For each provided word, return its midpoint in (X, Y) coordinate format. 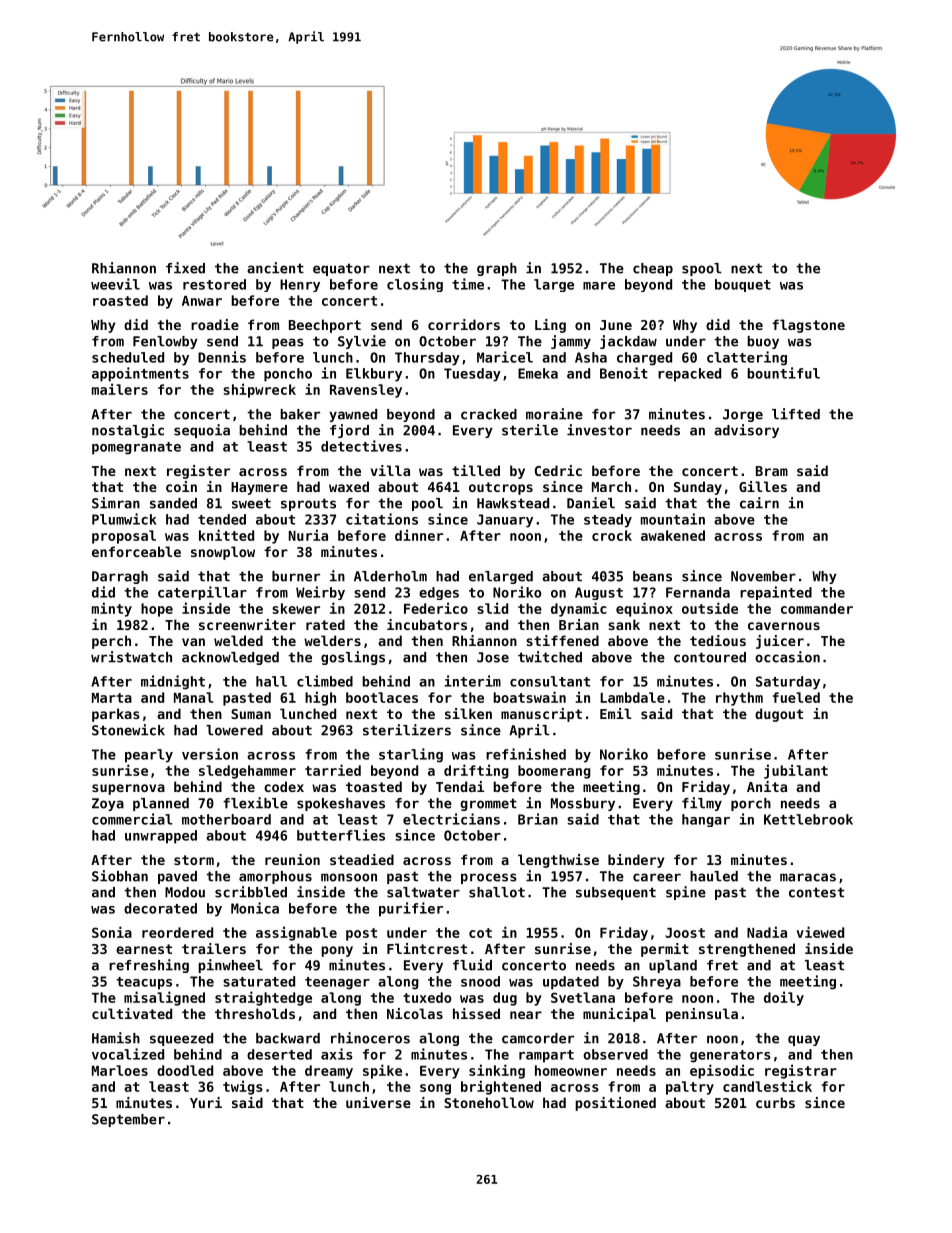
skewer (296, 608)
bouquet (743, 285)
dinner (419, 535)
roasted (120, 300)
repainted (776, 593)
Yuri (206, 1102)
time (468, 284)
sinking (497, 1071)
